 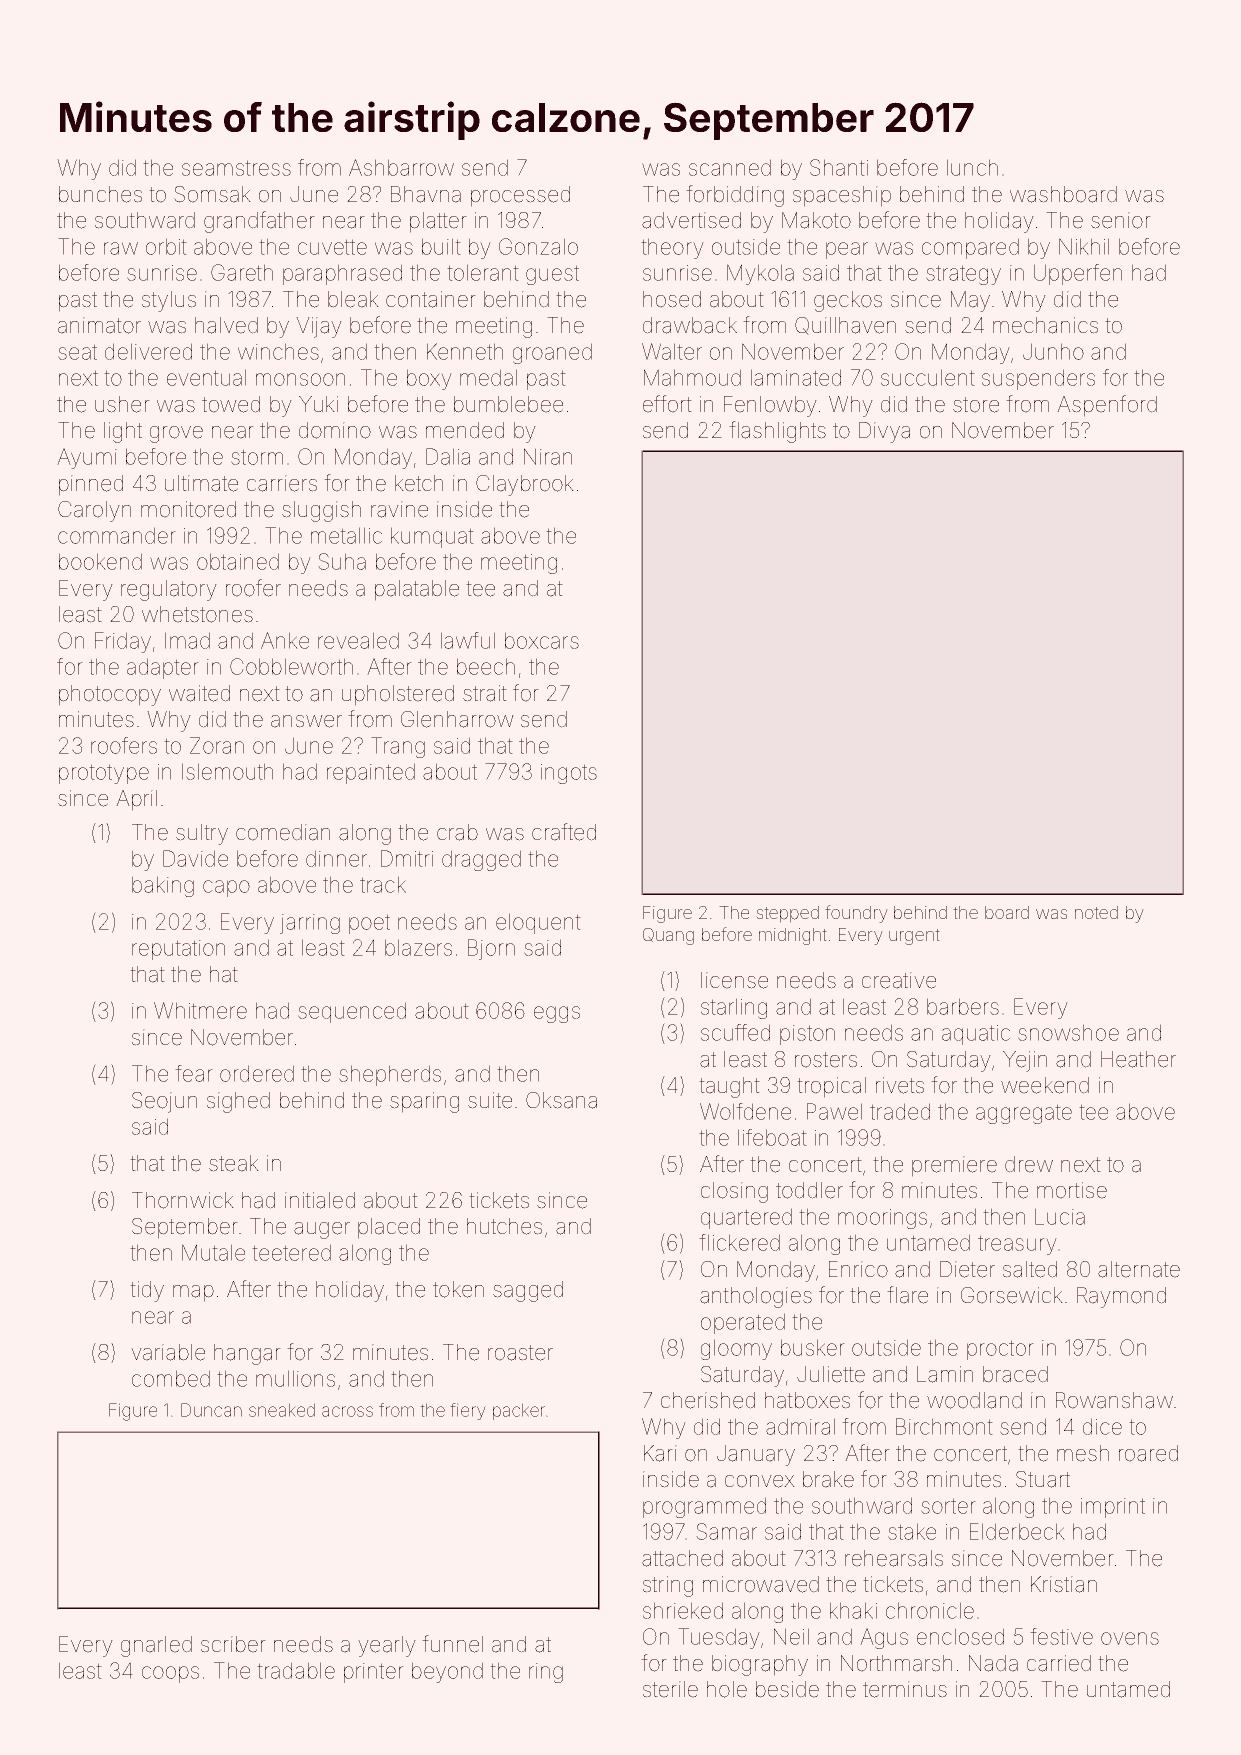 What do you see at coordinates (485, 693) in the document?
I see `strait` at bounding box center [485, 693].
